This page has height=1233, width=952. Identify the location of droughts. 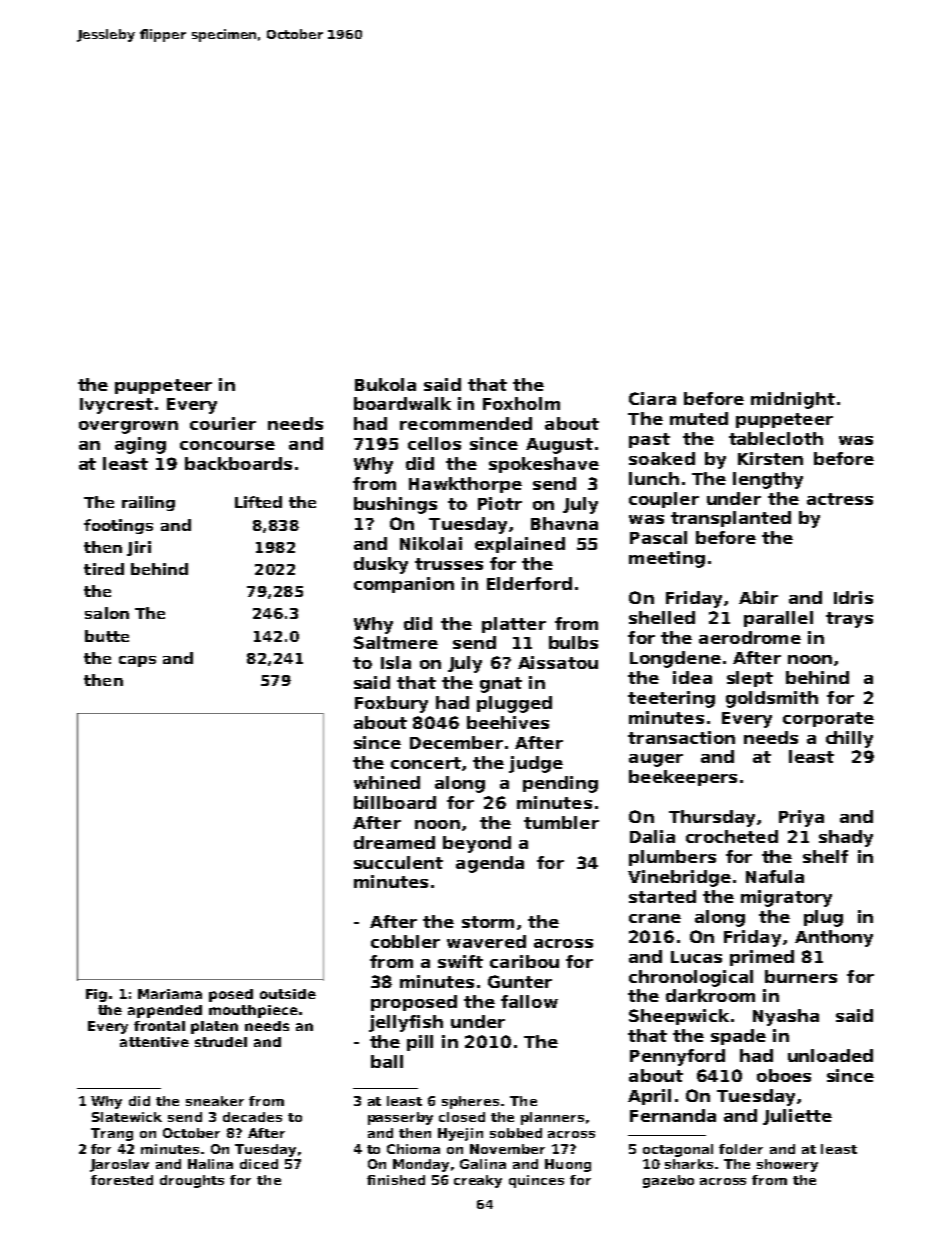
(192, 1181).
